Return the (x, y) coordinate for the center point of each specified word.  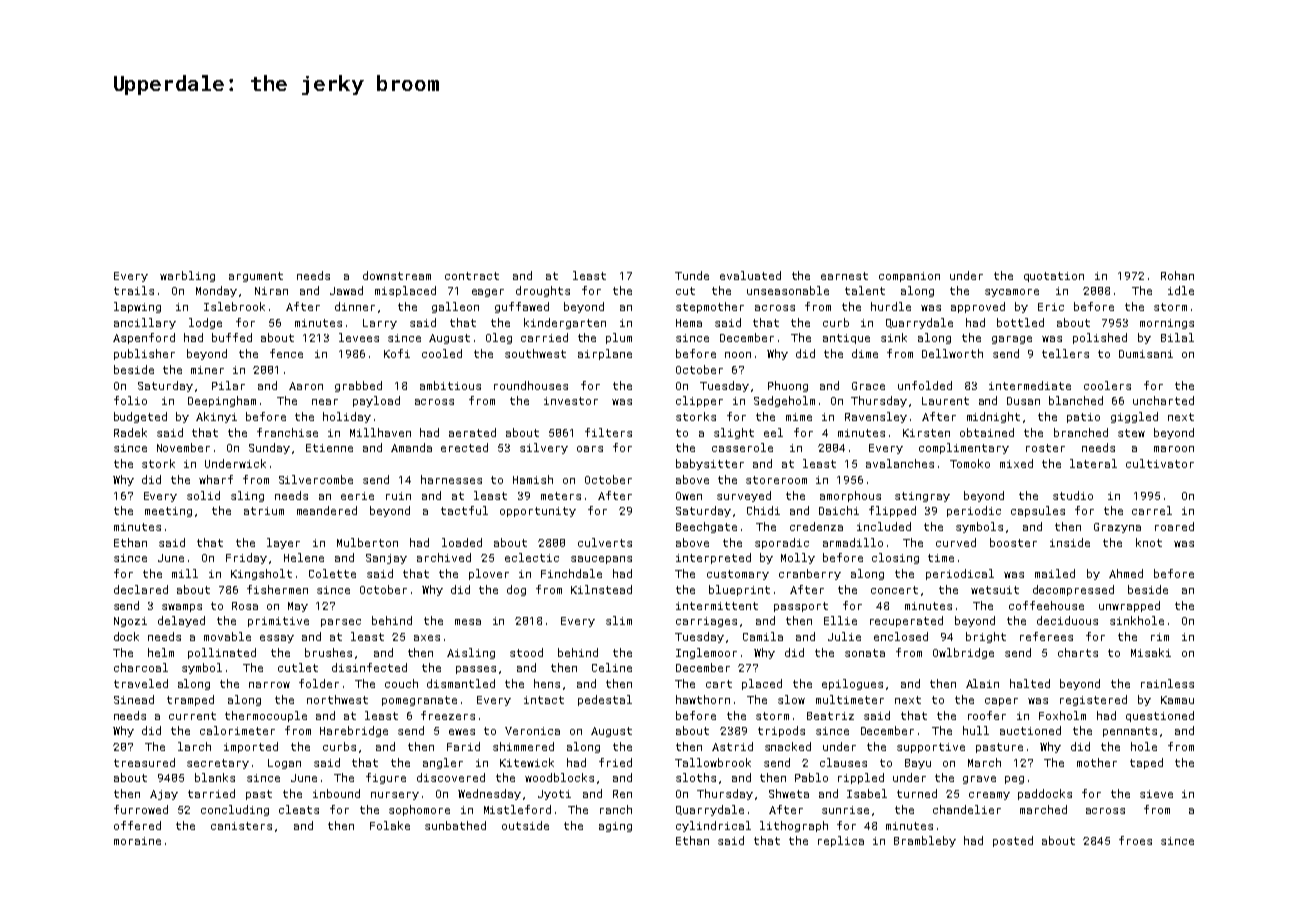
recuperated (906, 621)
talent (865, 290)
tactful (464, 510)
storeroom (776, 480)
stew (1131, 433)
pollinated (222, 653)
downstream (397, 275)
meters (561, 496)
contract (472, 276)
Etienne (329, 448)
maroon (1174, 449)
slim (619, 620)
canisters (241, 826)
